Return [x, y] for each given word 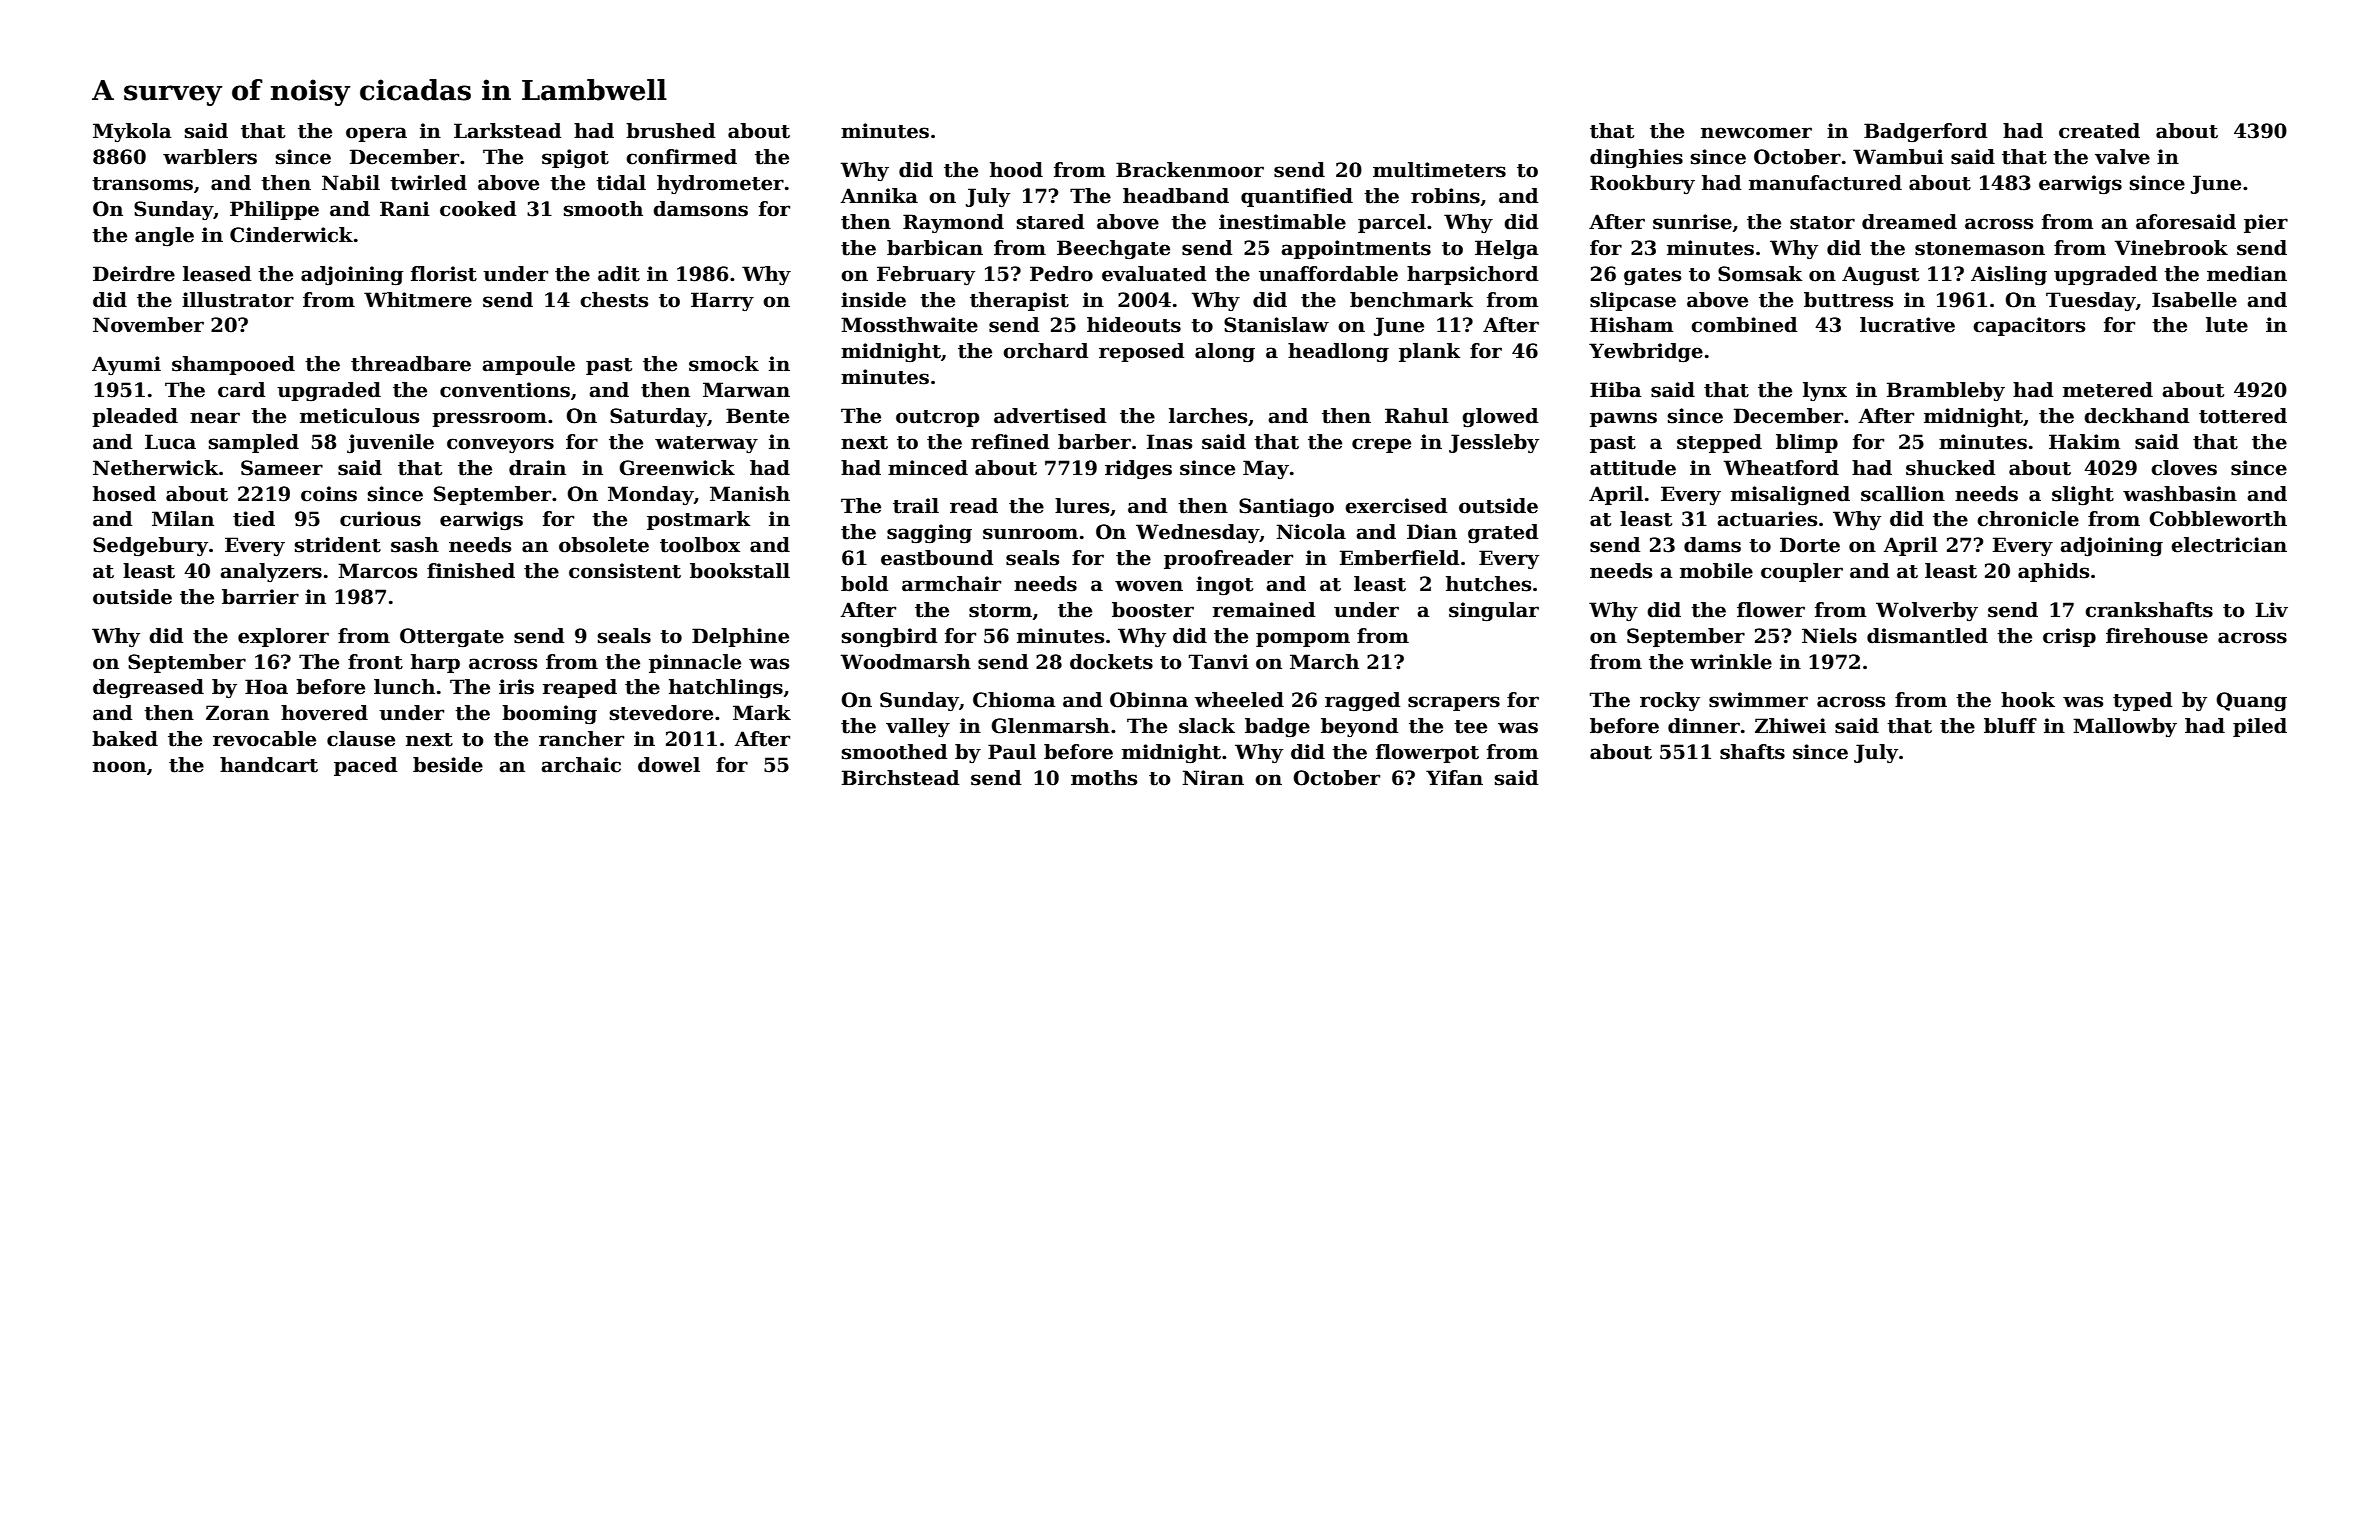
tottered [2243, 416]
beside [448, 765]
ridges [1138, 470]
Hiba [1616, 390]
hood [1016, 170]
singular [1494, 612]
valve [2122, 157]
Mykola [132, 132]
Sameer [282, 468]
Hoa [266, 687]
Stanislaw [1276, 325]
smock [724, 364]
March [1324, 662]
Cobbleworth [2218, 519]
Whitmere [418, 300]
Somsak [1760, 274]
